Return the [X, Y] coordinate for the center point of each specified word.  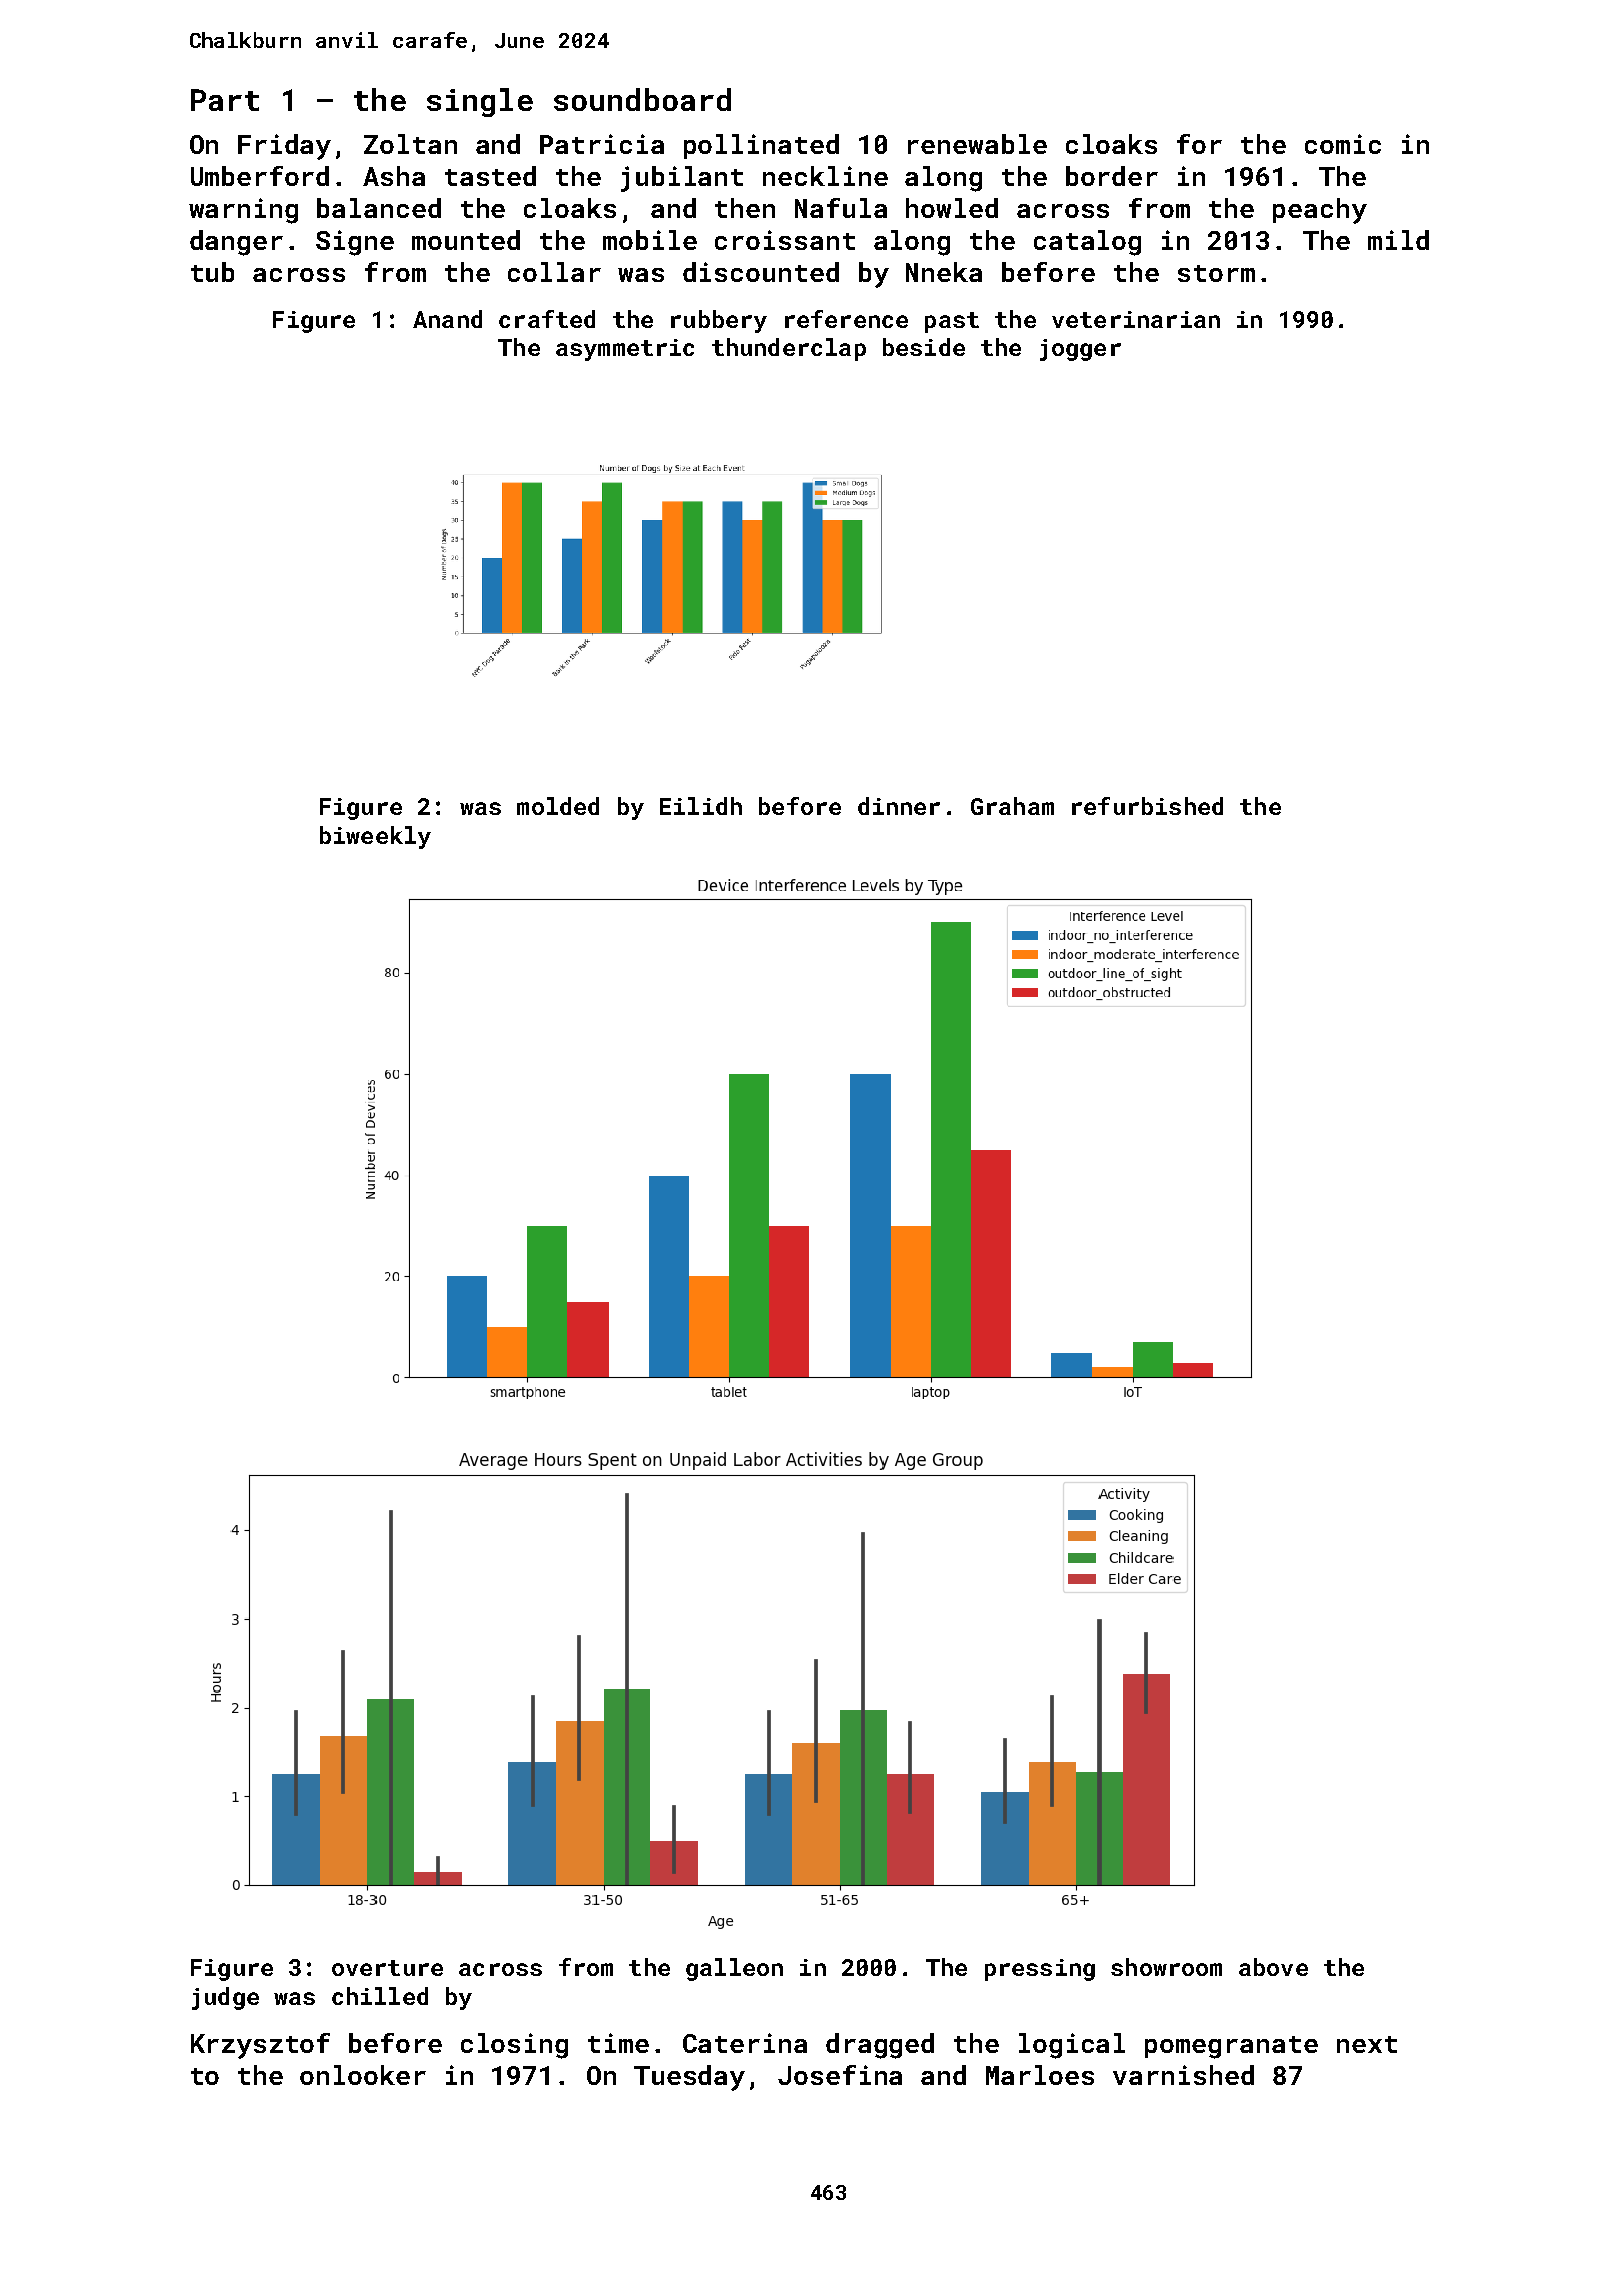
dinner [899, 806]
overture [387, 1968]
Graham [1012, 806]
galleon [734, 1969]
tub [212, 272]
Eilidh [701, 806]
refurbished [1147, 806]
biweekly [375, 837]
